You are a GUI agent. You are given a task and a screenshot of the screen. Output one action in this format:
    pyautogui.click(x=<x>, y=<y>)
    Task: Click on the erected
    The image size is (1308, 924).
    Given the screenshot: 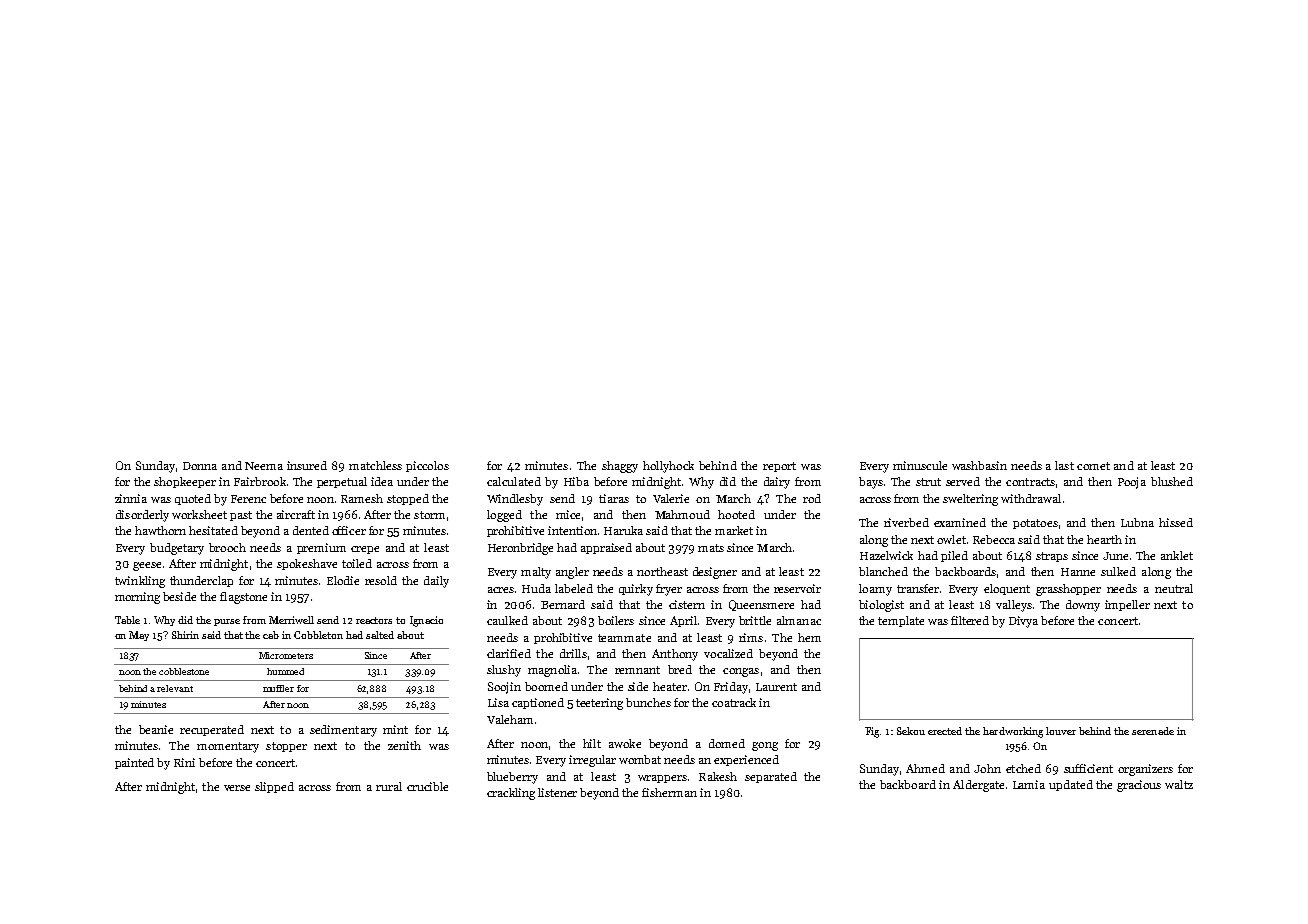 What is the action you would take?
    pyautogui.click(x=945, y=731)
